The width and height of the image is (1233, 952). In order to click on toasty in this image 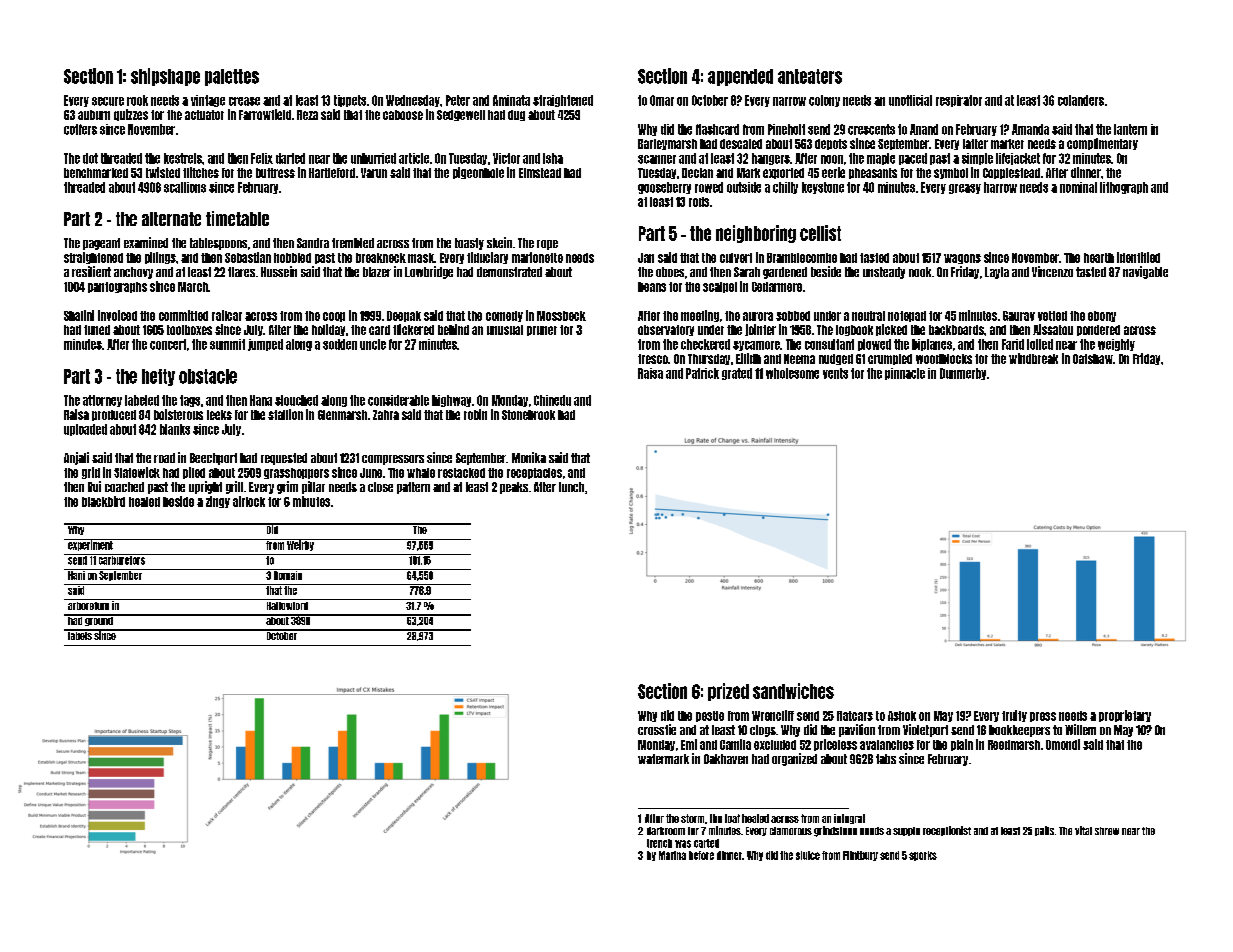, I will do `click(469, 244)`.
